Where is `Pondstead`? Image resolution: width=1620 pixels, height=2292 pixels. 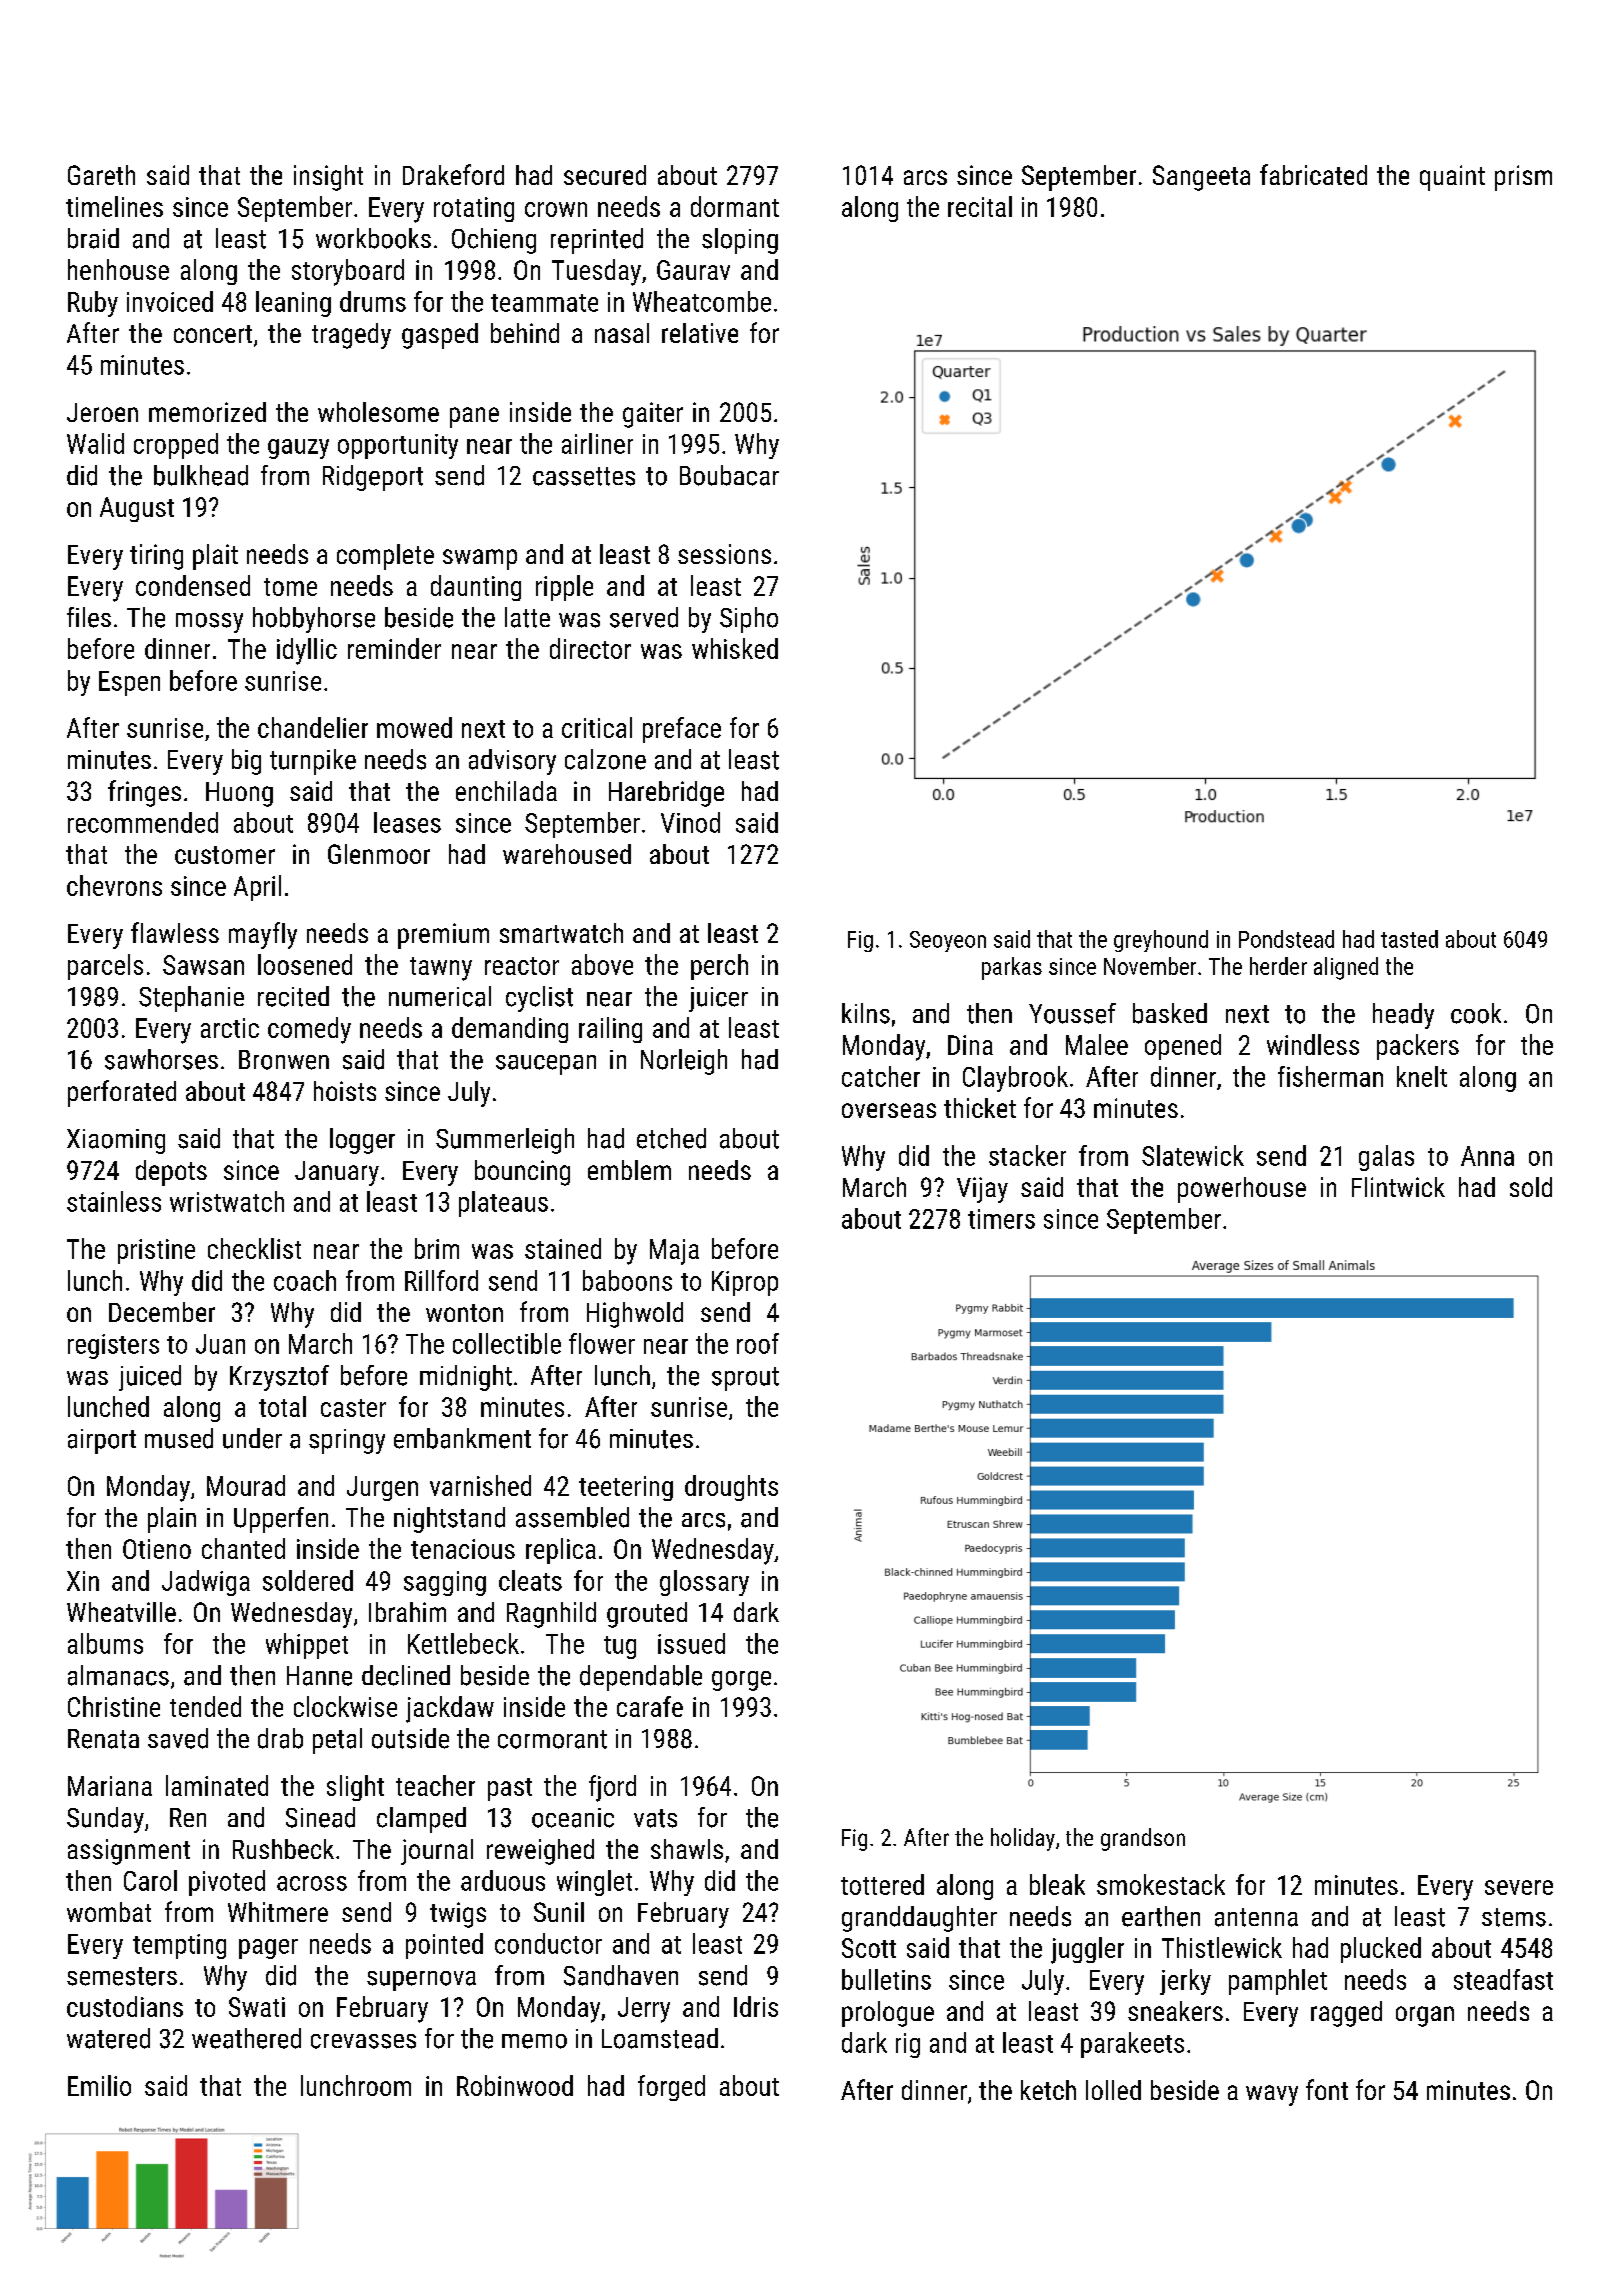
Pondstead is located at coordinates (1286, 939).
